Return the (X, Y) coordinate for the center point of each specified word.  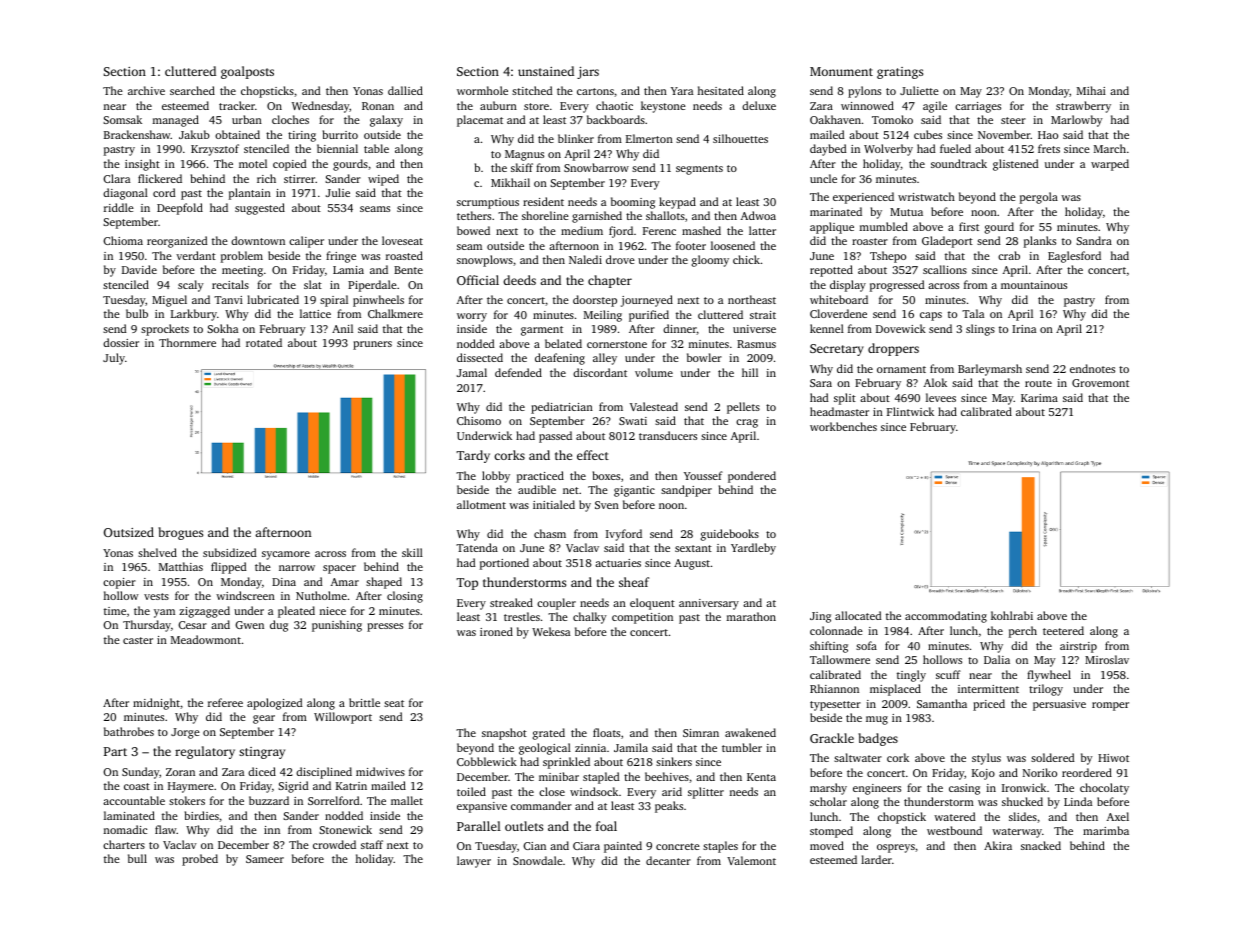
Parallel (479, 826)
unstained (546, 71)
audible (537, 489)
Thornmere (187, 342)
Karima (1039, 398)
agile (935, 107)
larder (876, 859)
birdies (202, 815)
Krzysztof (215, 150)
